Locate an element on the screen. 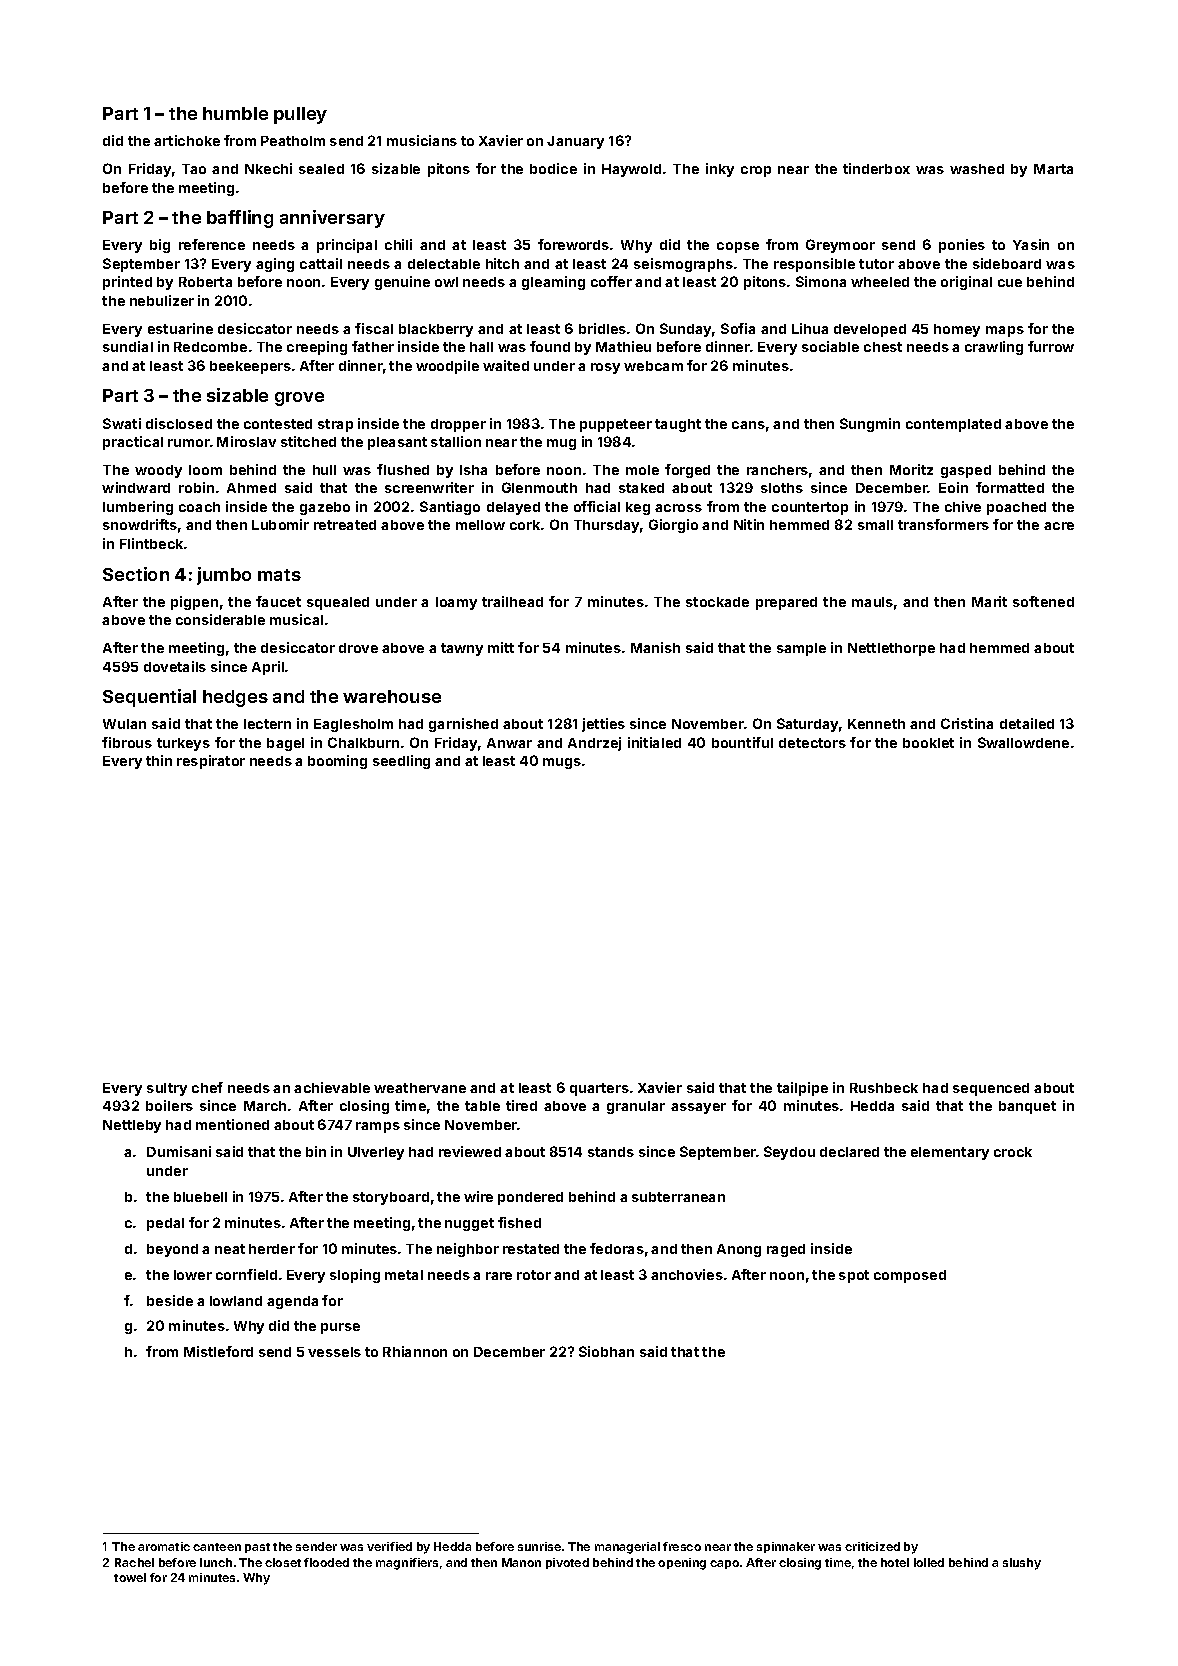 The height and width of the screenshot is (1666, 1178). Yasin is located at coordinates (1031, 244).
